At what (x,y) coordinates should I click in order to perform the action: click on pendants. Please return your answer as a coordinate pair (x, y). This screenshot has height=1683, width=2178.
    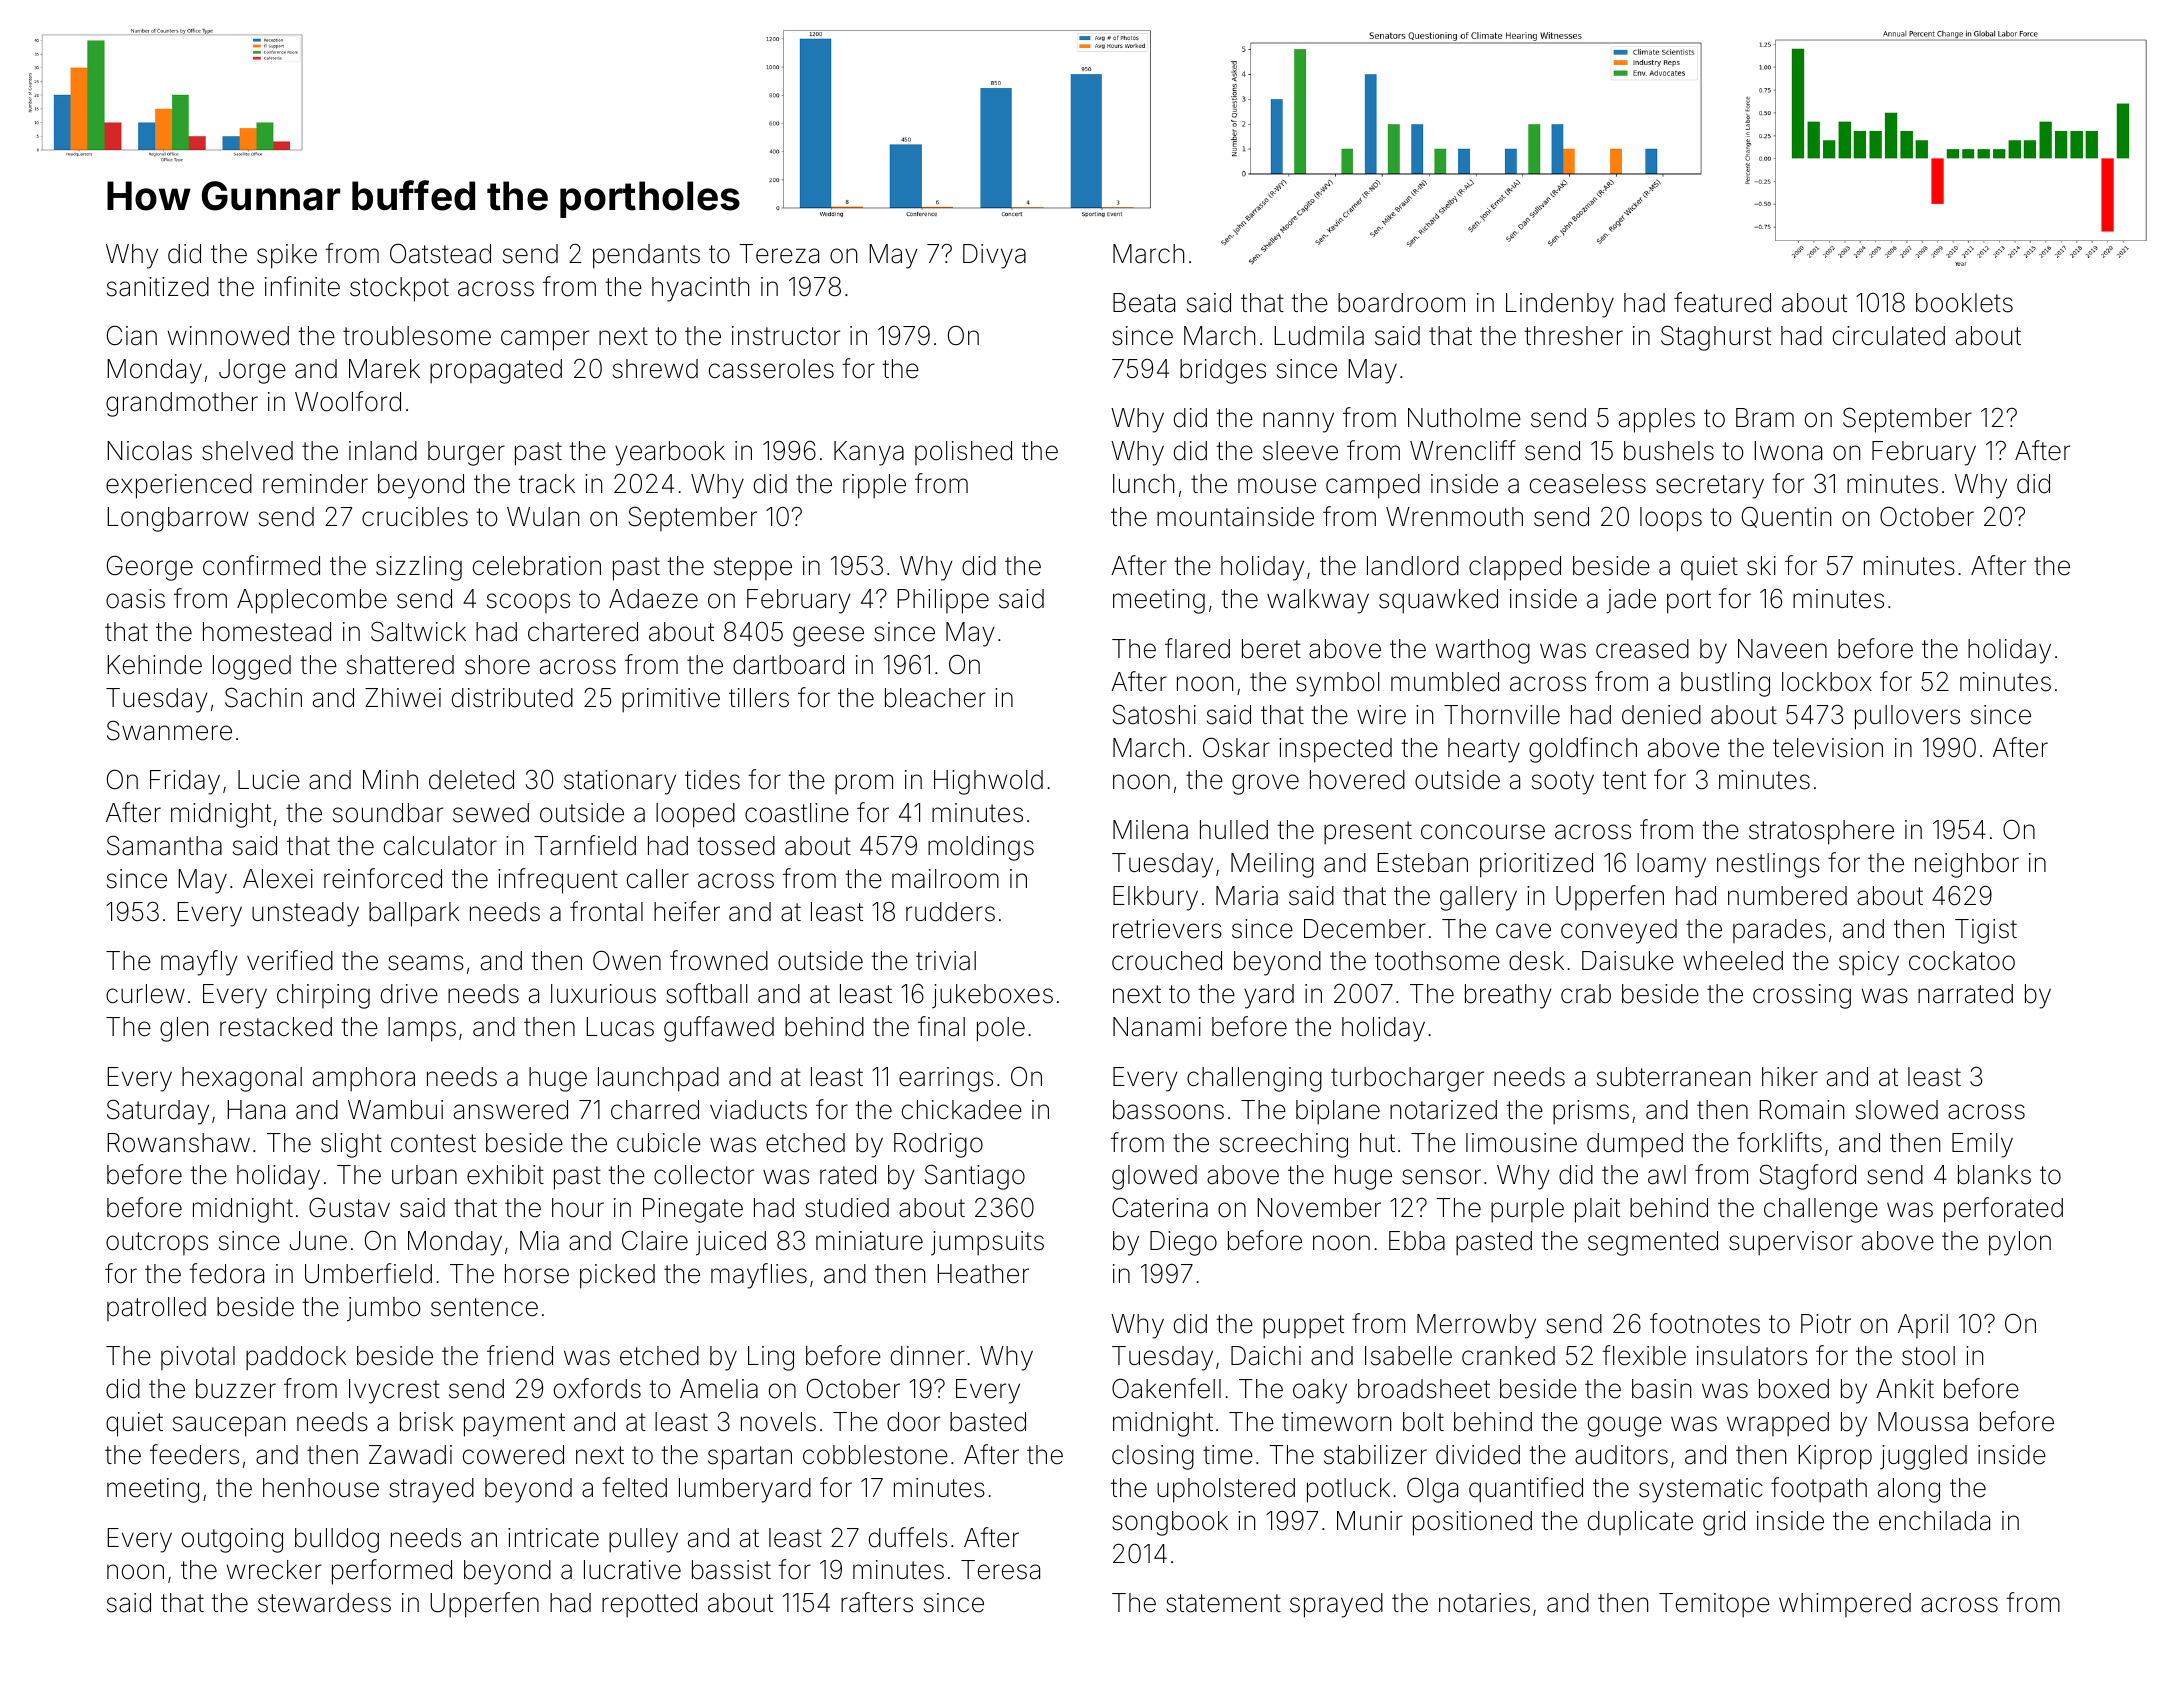
    Looking at the image, I should click on (646, 256).
